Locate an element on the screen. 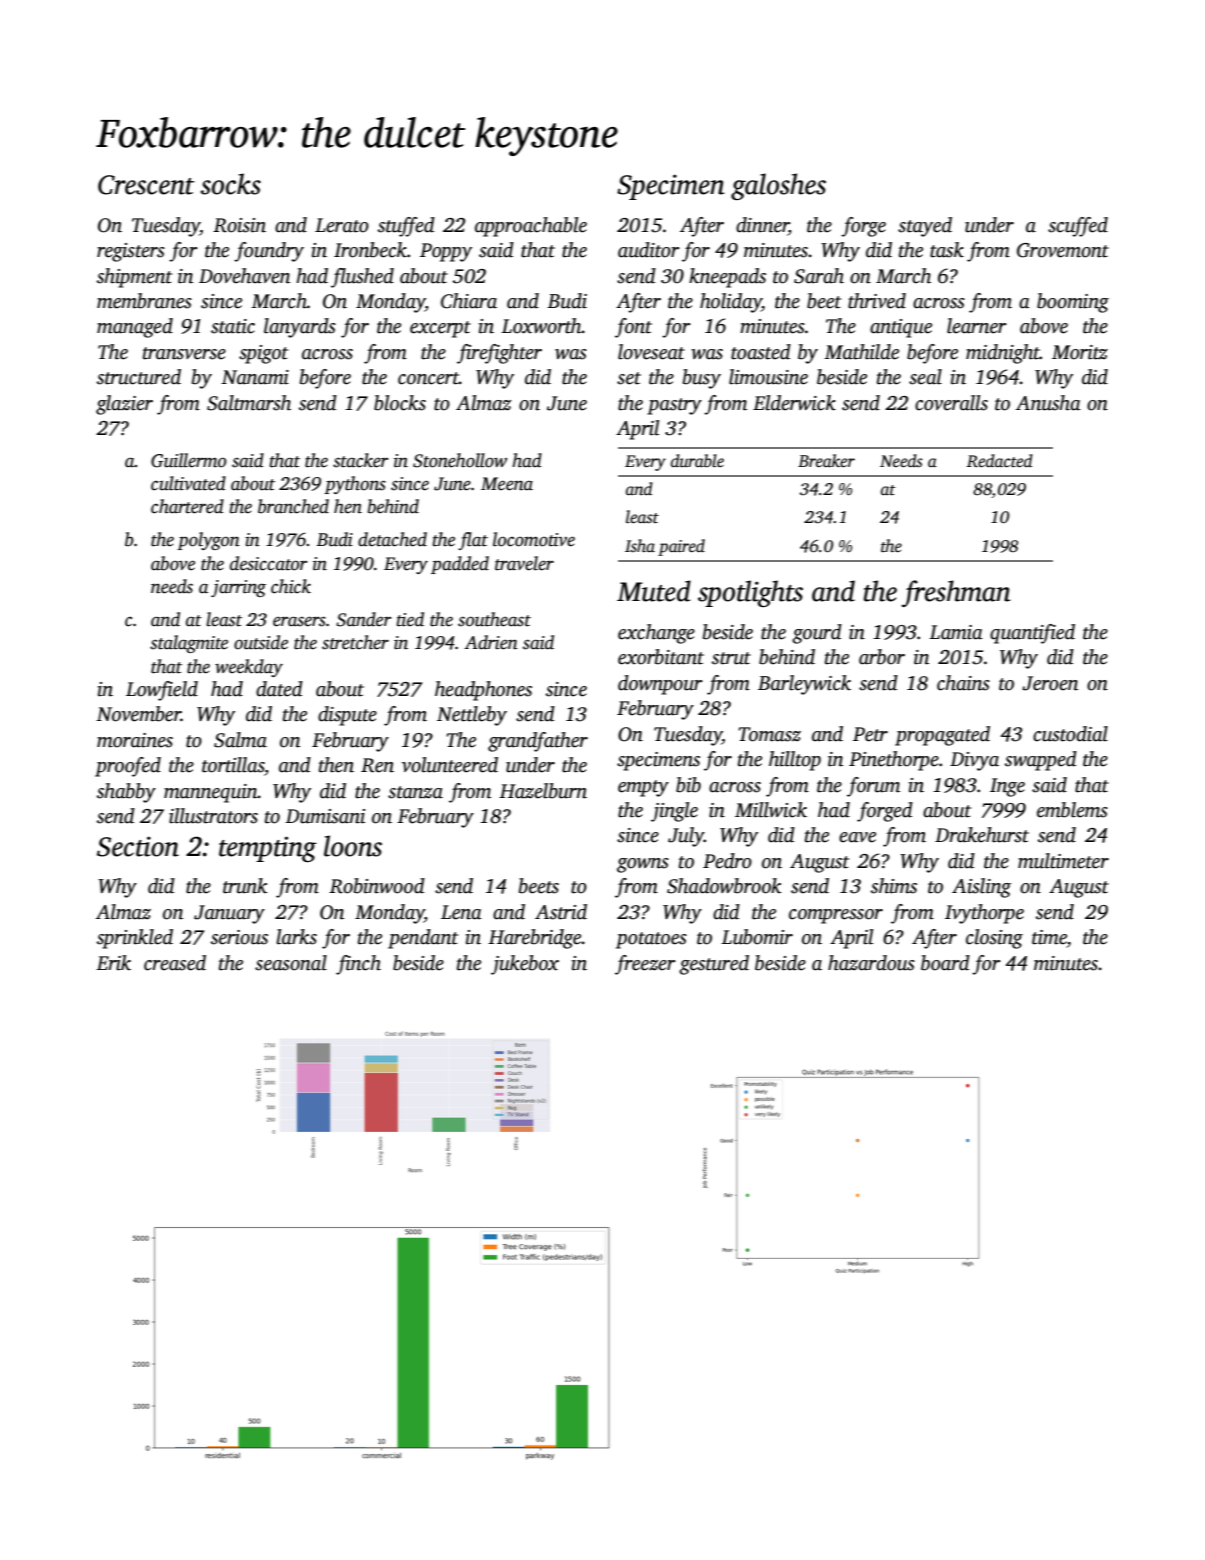  Redacted is located at coordinates (999, 461).
